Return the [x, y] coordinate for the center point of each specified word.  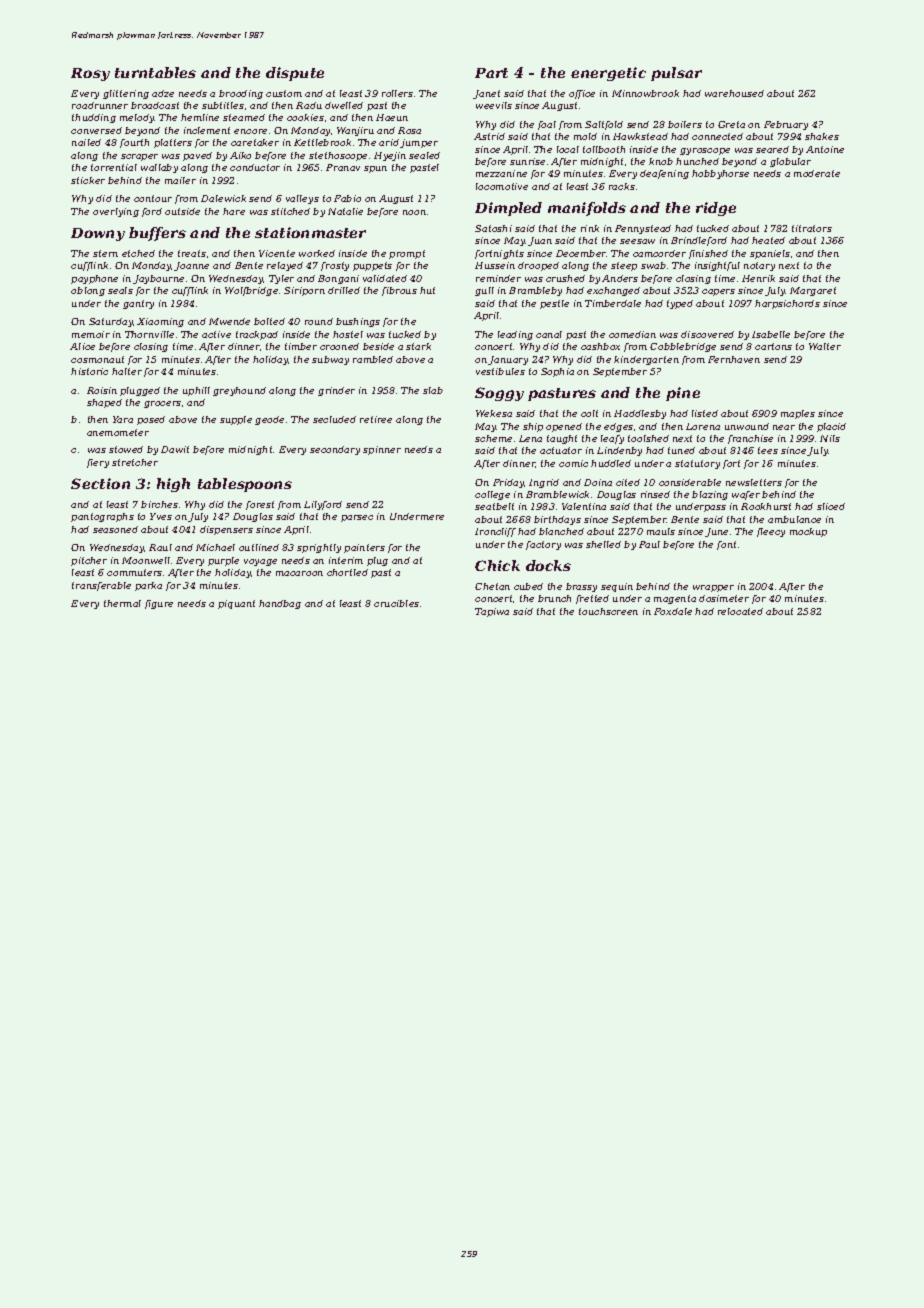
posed [151, 420]
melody [137, 118]
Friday [508, 483]
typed [680, 304]
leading [515, 335]
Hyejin [390, 156]
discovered [707, 334]
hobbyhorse [720, 174]
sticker [88, 180]
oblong [88, 291]
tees [768, 450]
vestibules [500, 371]
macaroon [299, 573]
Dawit [175, 449]
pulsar [676, 74]
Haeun [392, 117]
